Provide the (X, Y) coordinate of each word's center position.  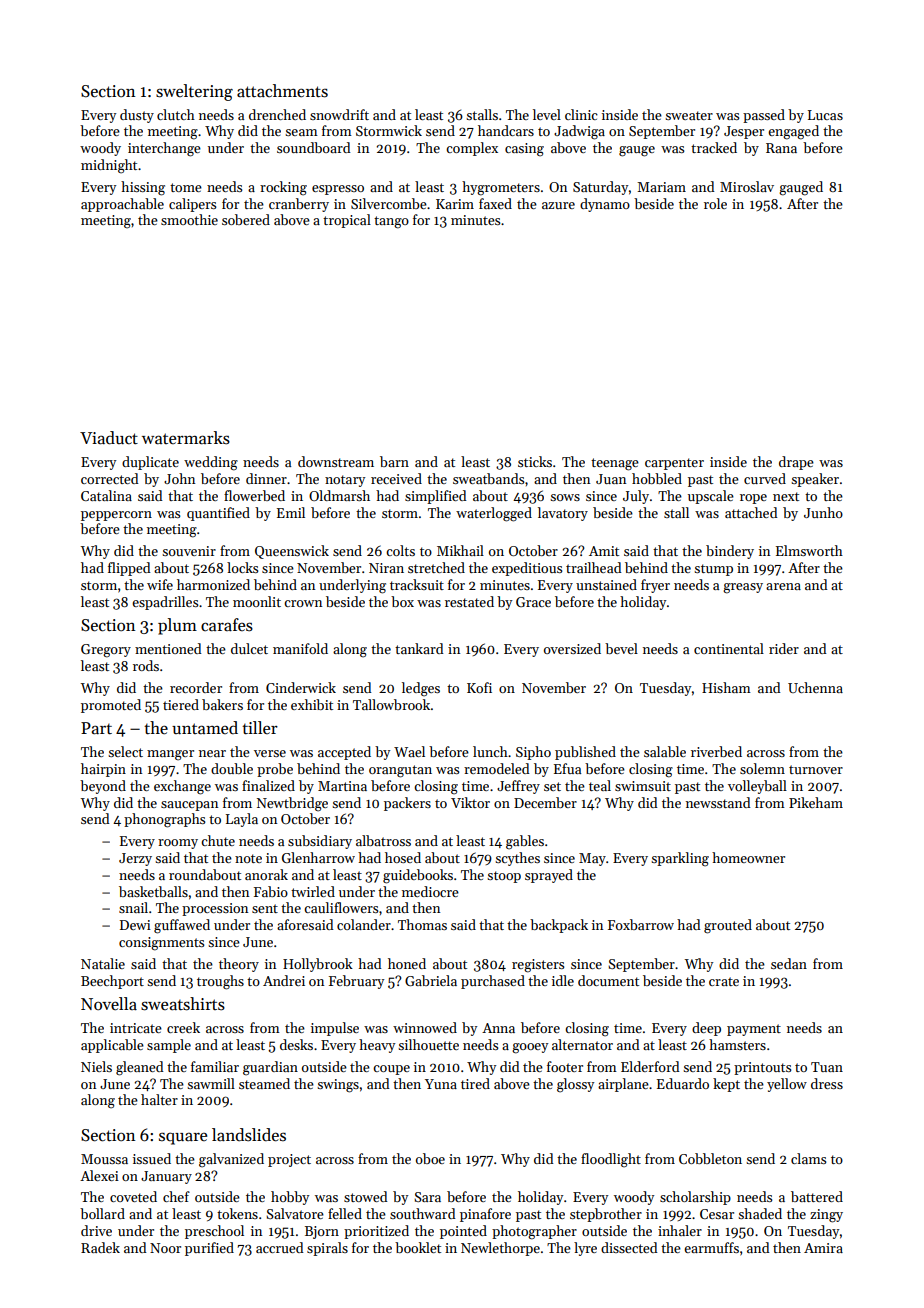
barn (394, 461)
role (715, 203)
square (183, 1138)
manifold (300, 648)
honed (407, 963)
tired (475, 1083)
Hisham (726, 687)
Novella (109, 1004)
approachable (122, 205)
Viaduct (109, 438)
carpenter (674, 464)
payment (754, 1030)
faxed (495, 203)
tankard (419, 648)
